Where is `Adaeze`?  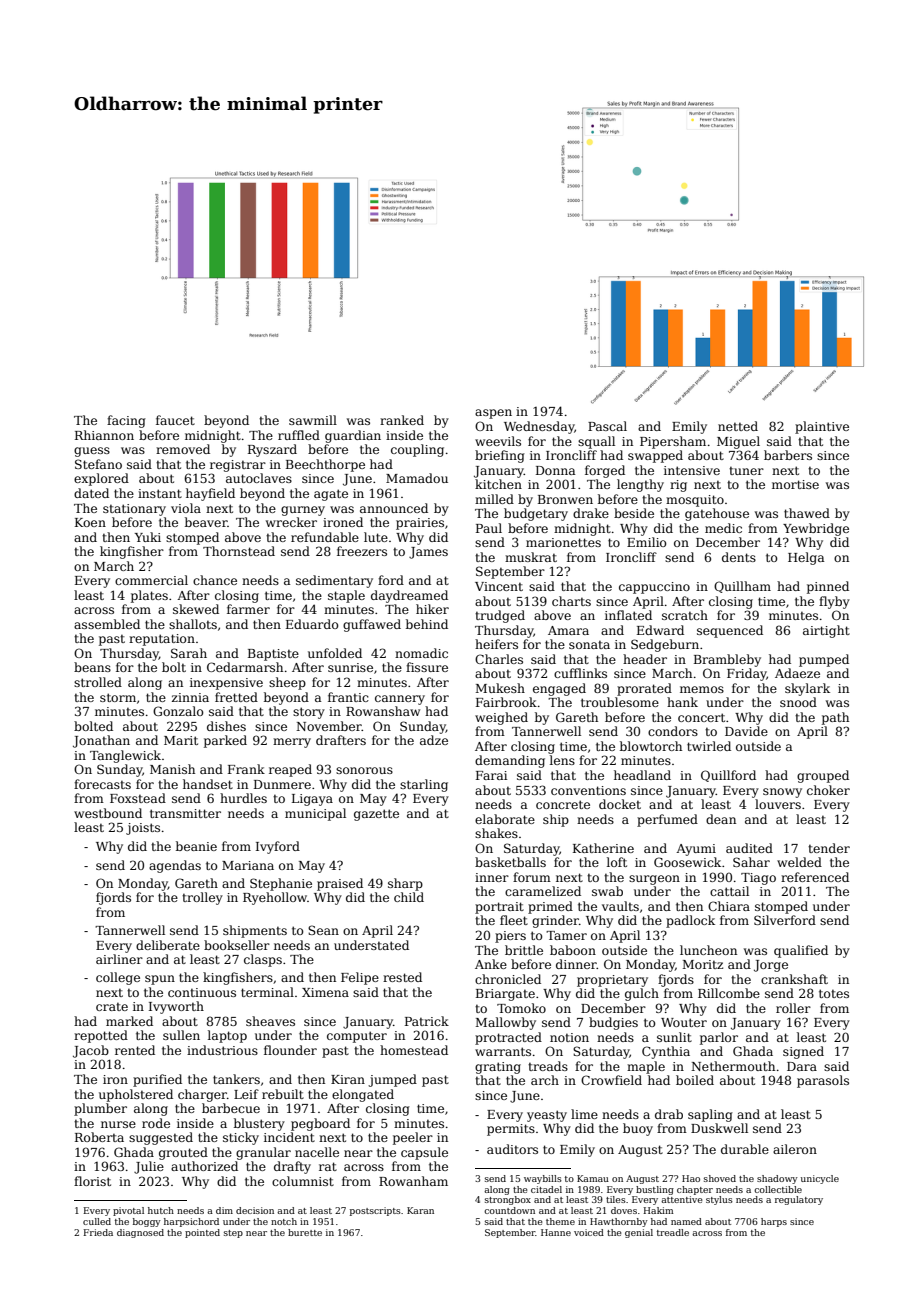
Adaeze is located at coordinates (797, 673).
